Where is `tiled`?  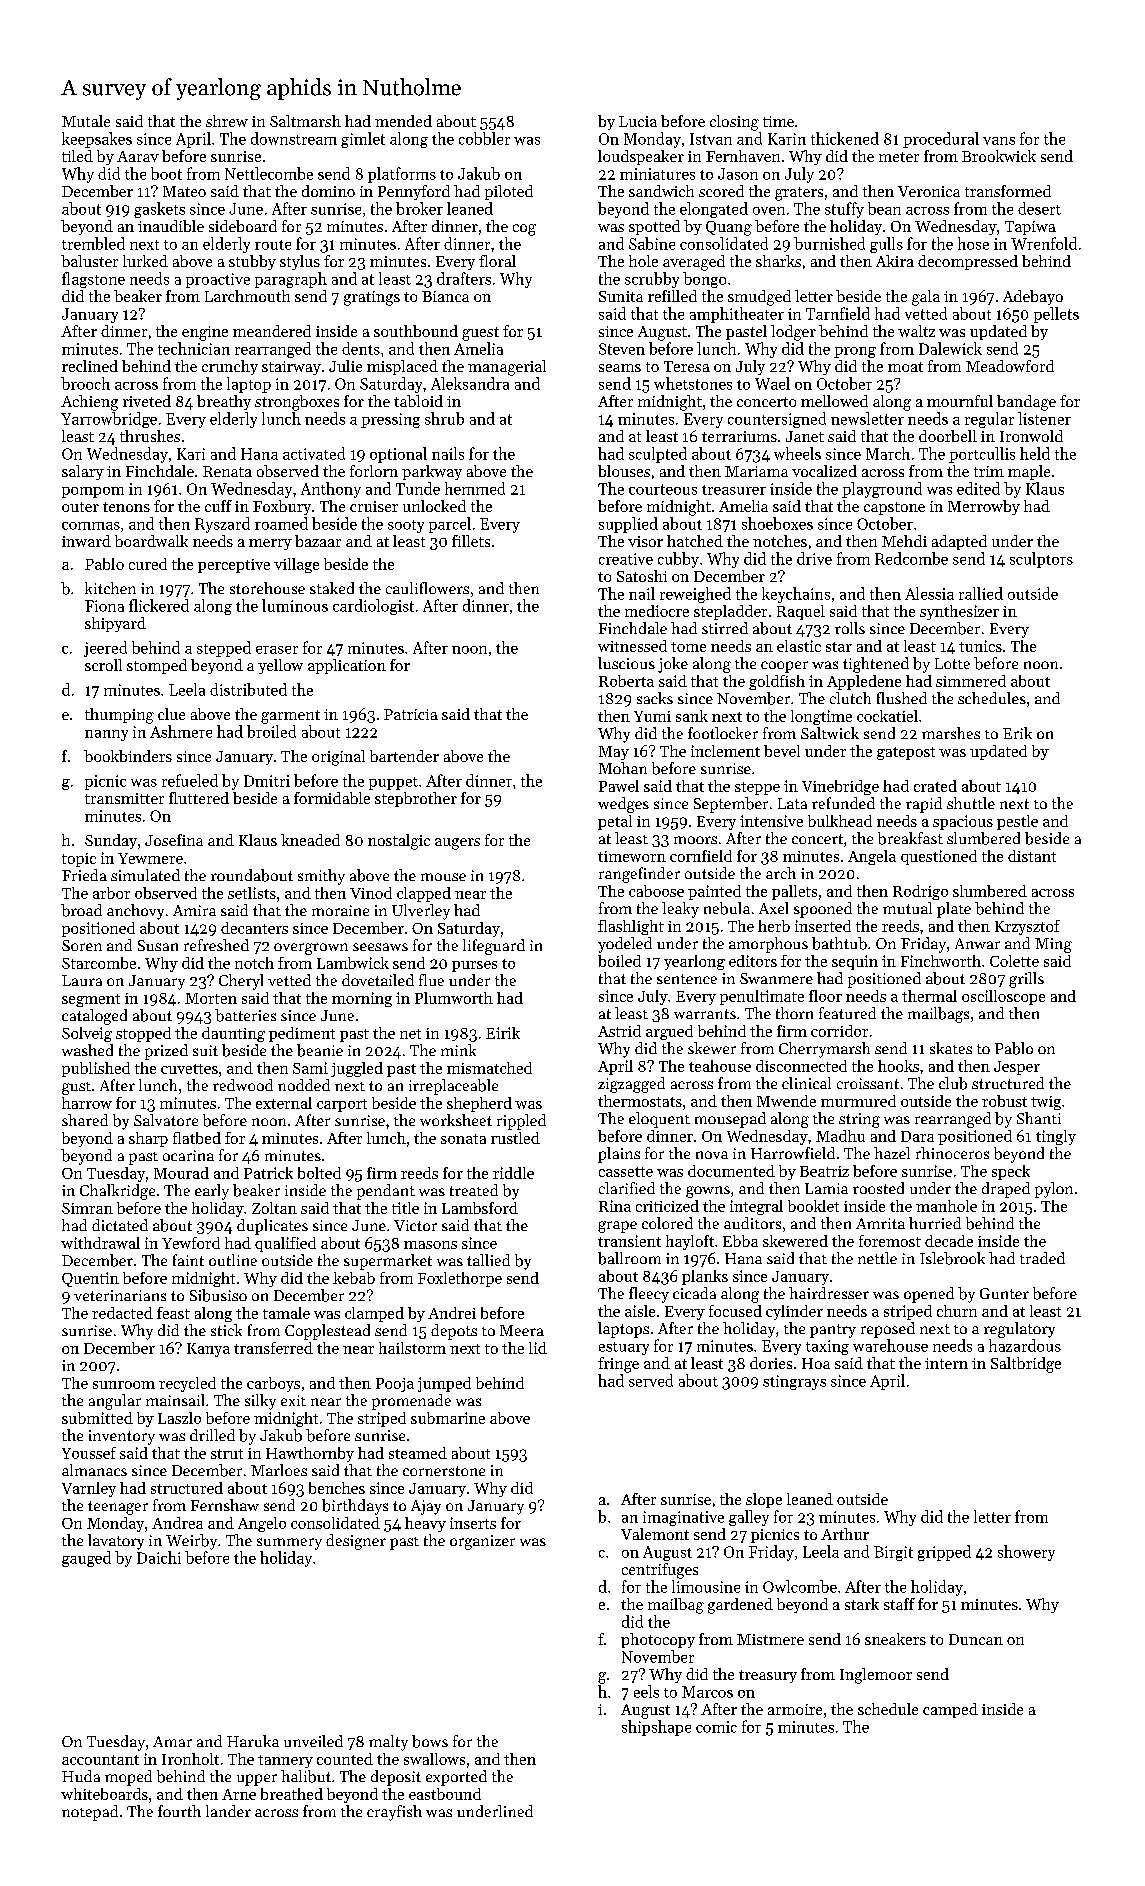 tiled is located at coordinates (77, 156).
